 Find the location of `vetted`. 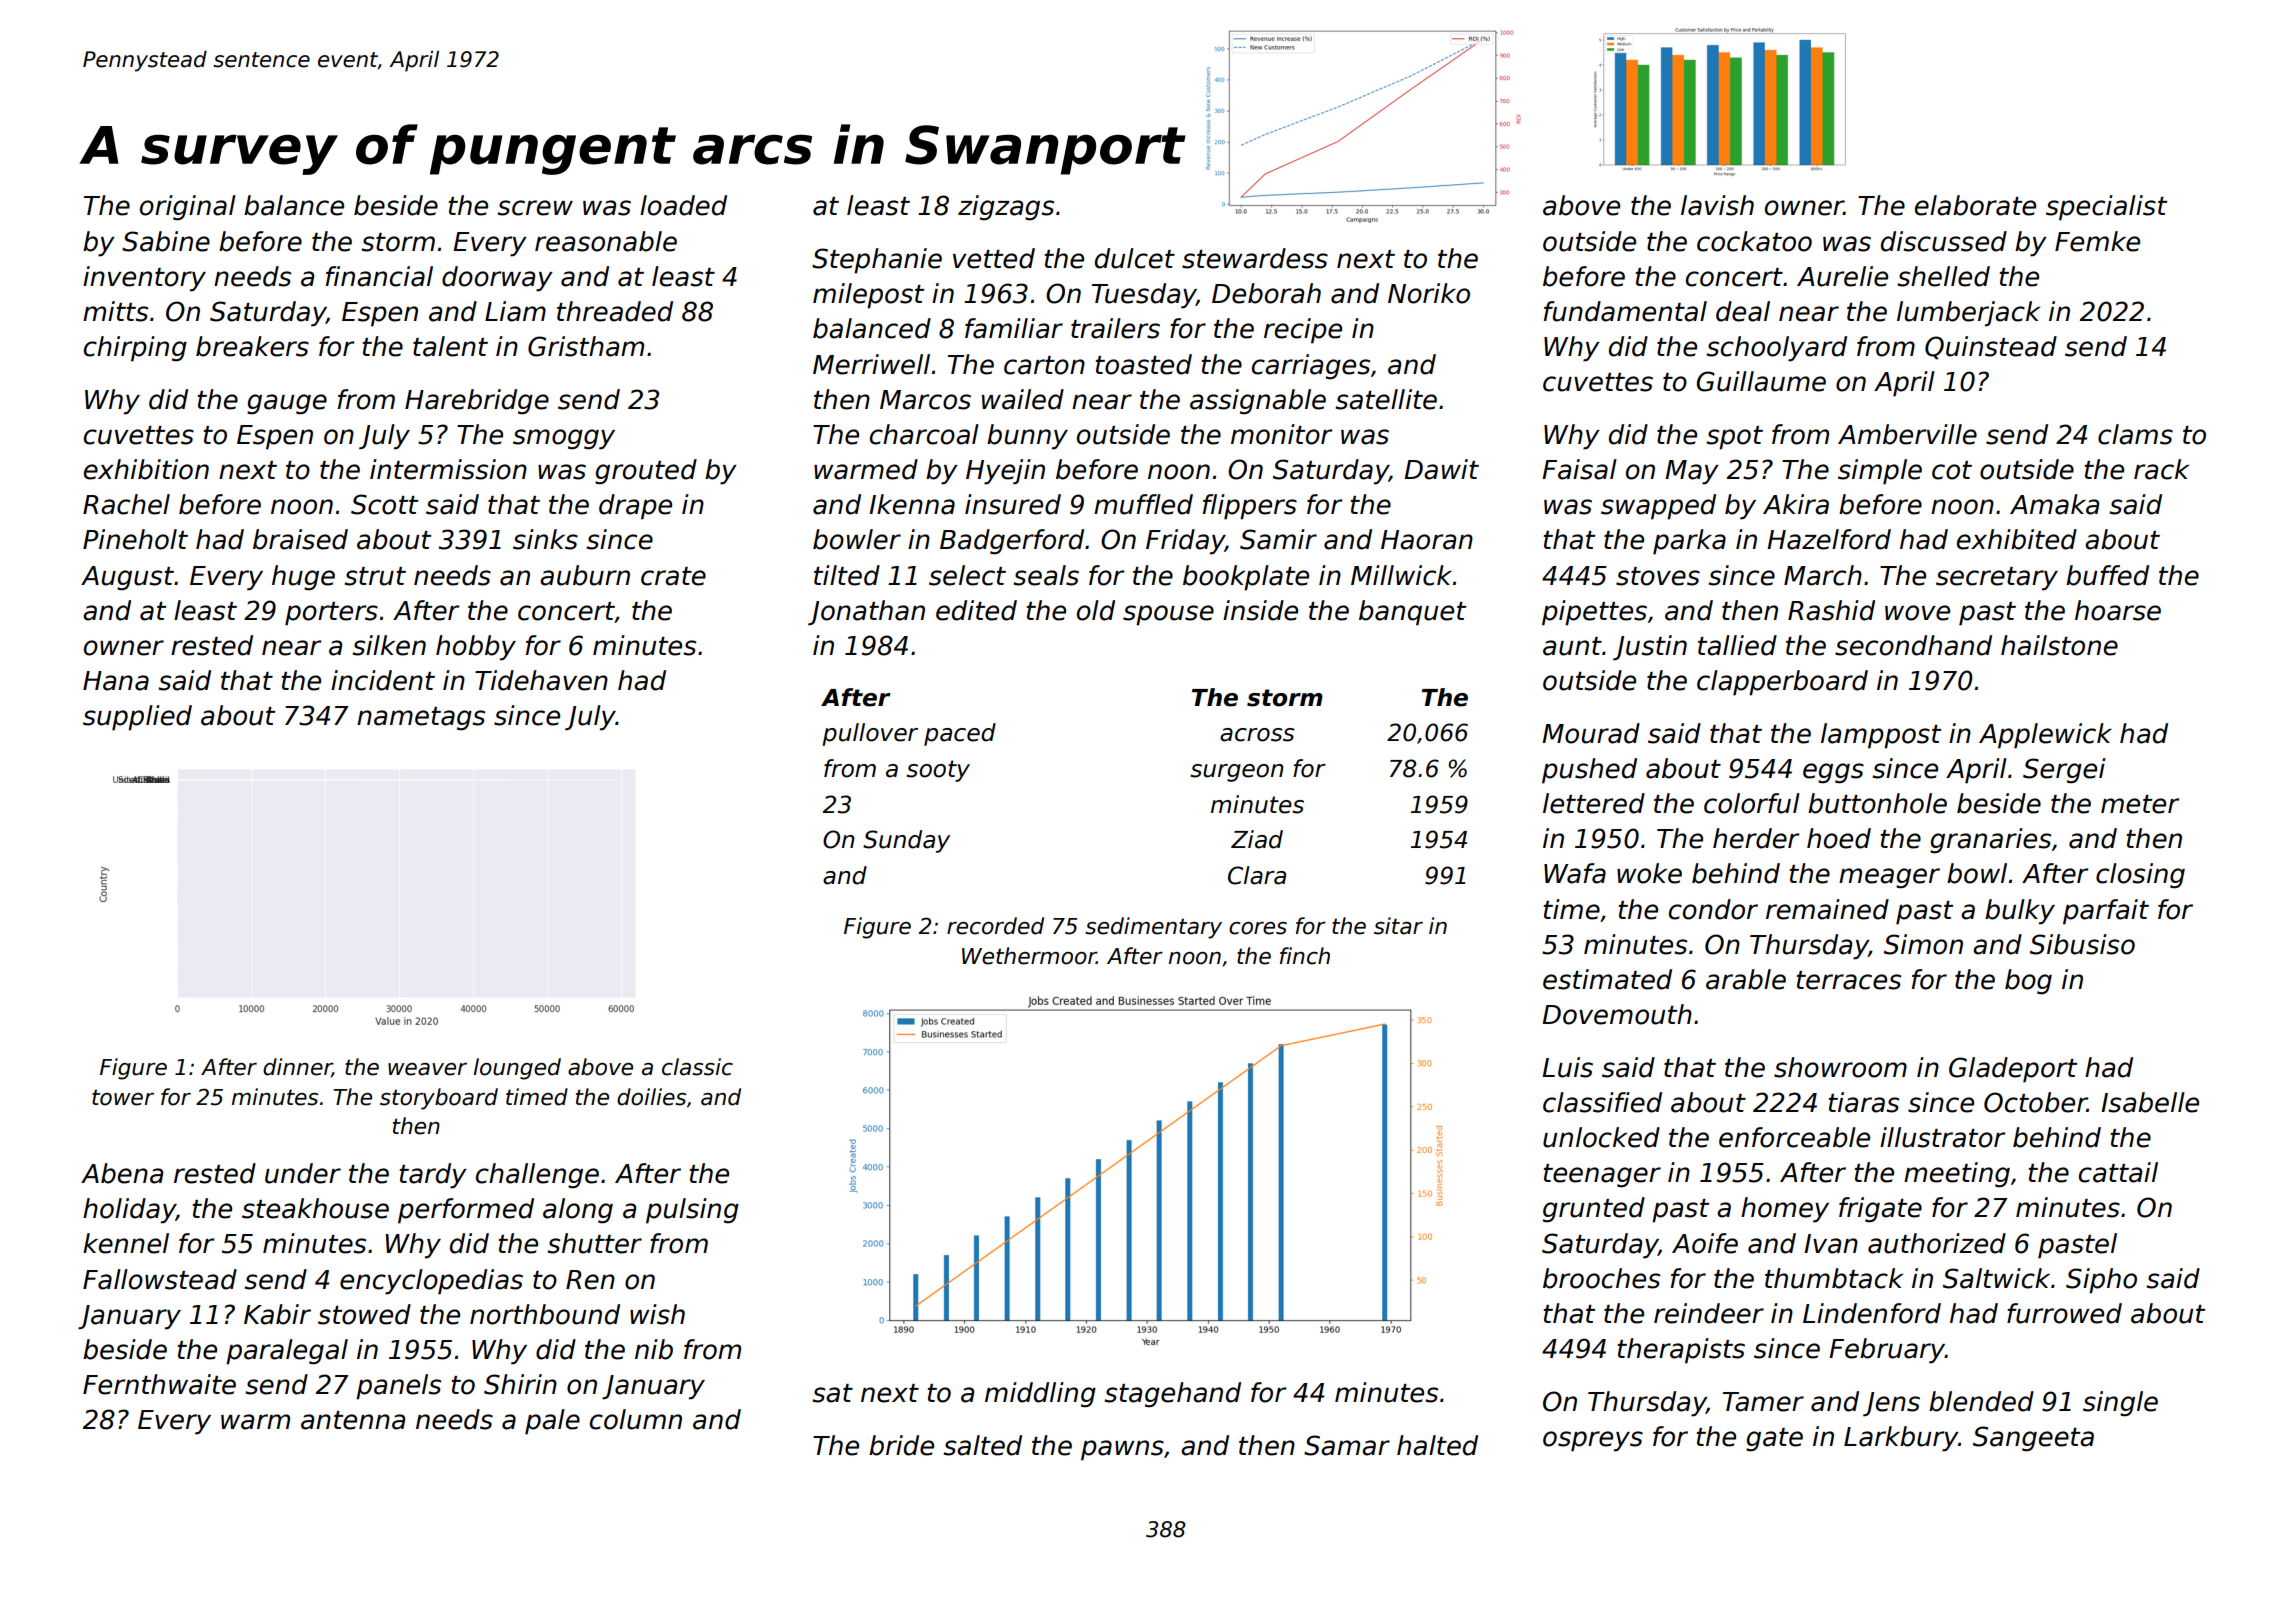

vetted is located at coordinates (994, 258).
